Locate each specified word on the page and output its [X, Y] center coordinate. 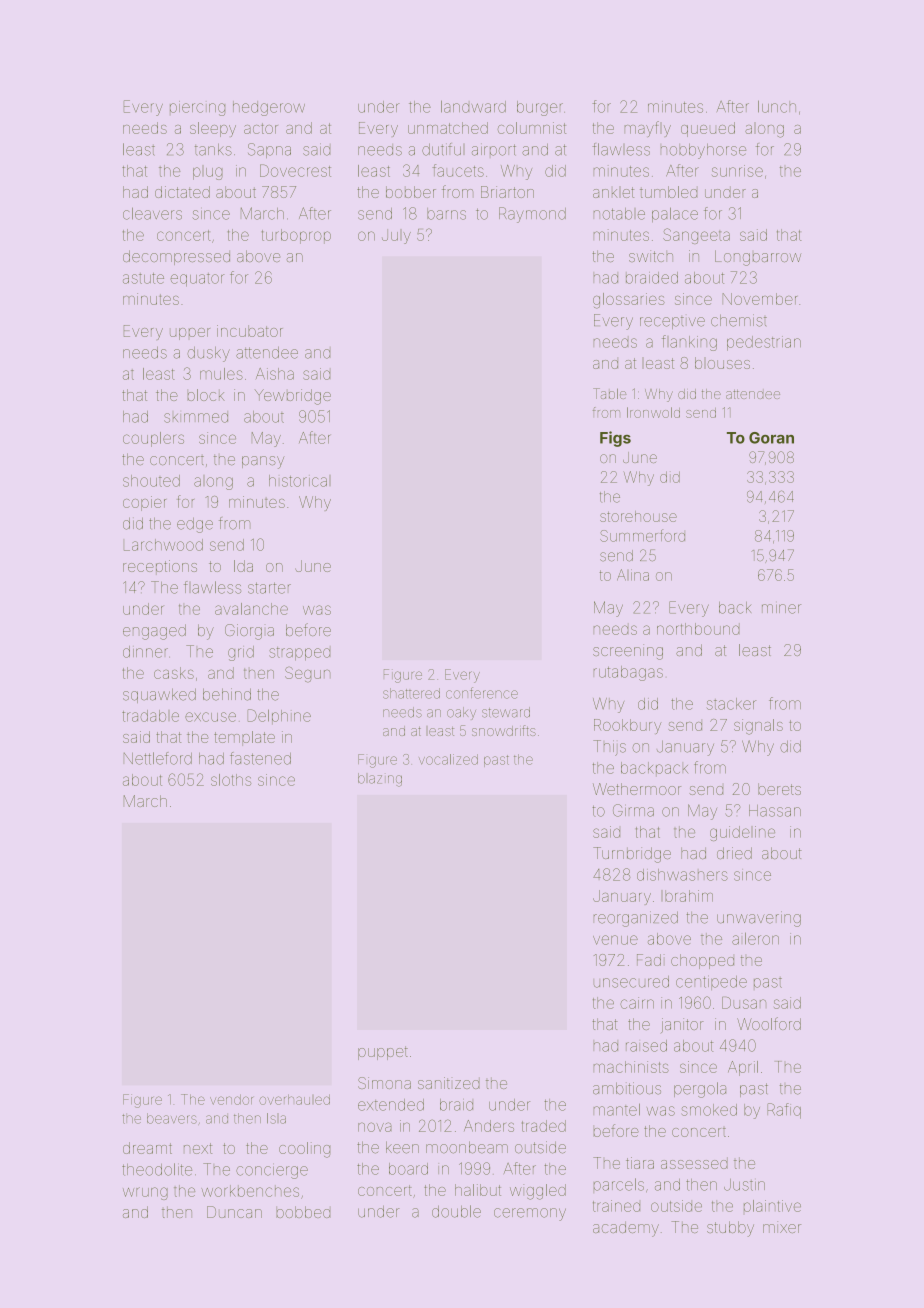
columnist [532, 128]
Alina [633, 575]
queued [708, 129]
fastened [260, 758]
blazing [380, 780]
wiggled [538, 1192]
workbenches [250, 1191]
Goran [771, 438]
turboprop [296, 236]
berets [779, 789]
